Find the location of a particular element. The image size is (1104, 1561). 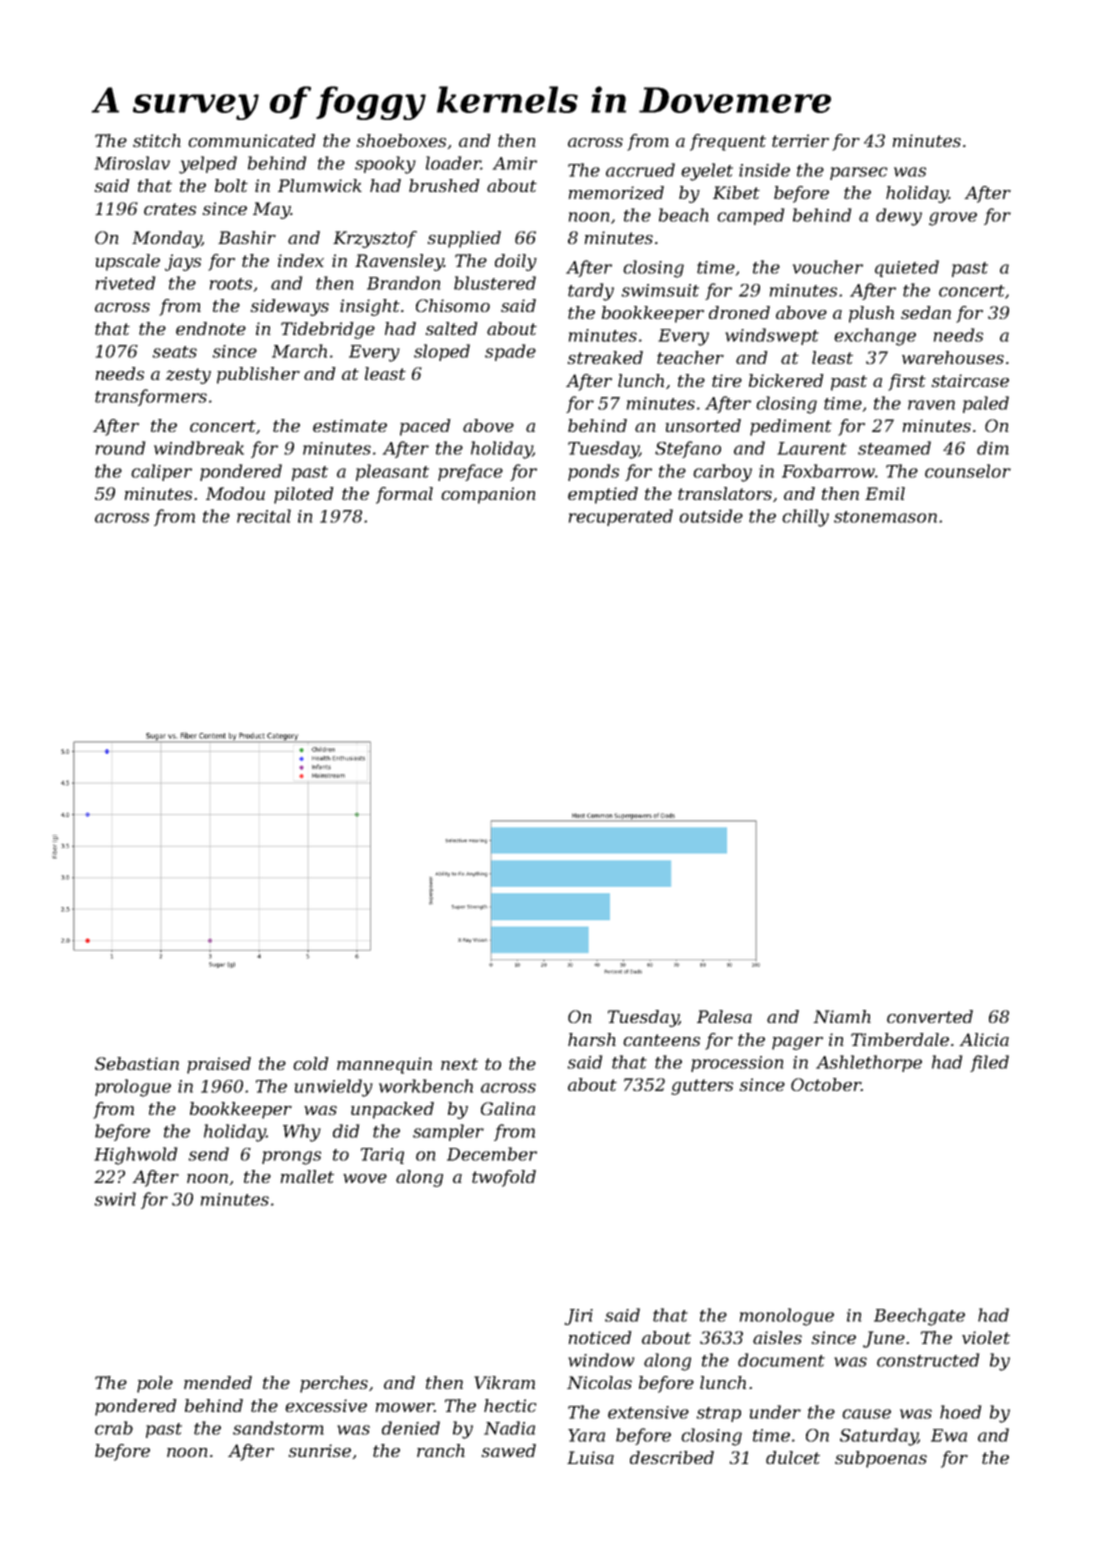

sunrise is located at coordinates (319, 1450).
